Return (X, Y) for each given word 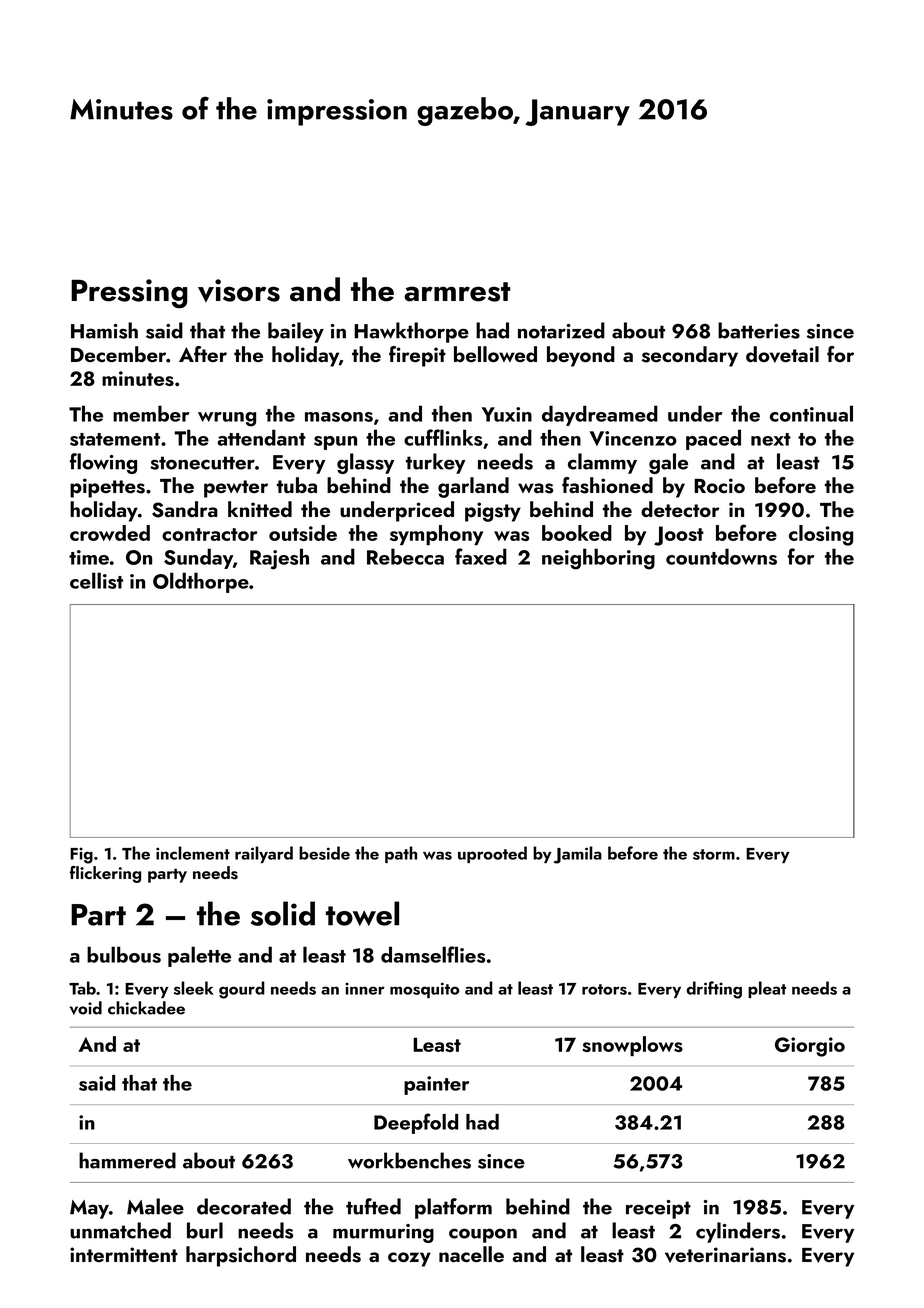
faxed (481, 556)
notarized (561, 330)
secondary (690, 356)
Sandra (185, 509)
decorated (244, 1206)
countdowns (721, 556)
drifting (714, 990)
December (118, 354)
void (86, 1008)
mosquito (424, 990)
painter (436, 1085)
